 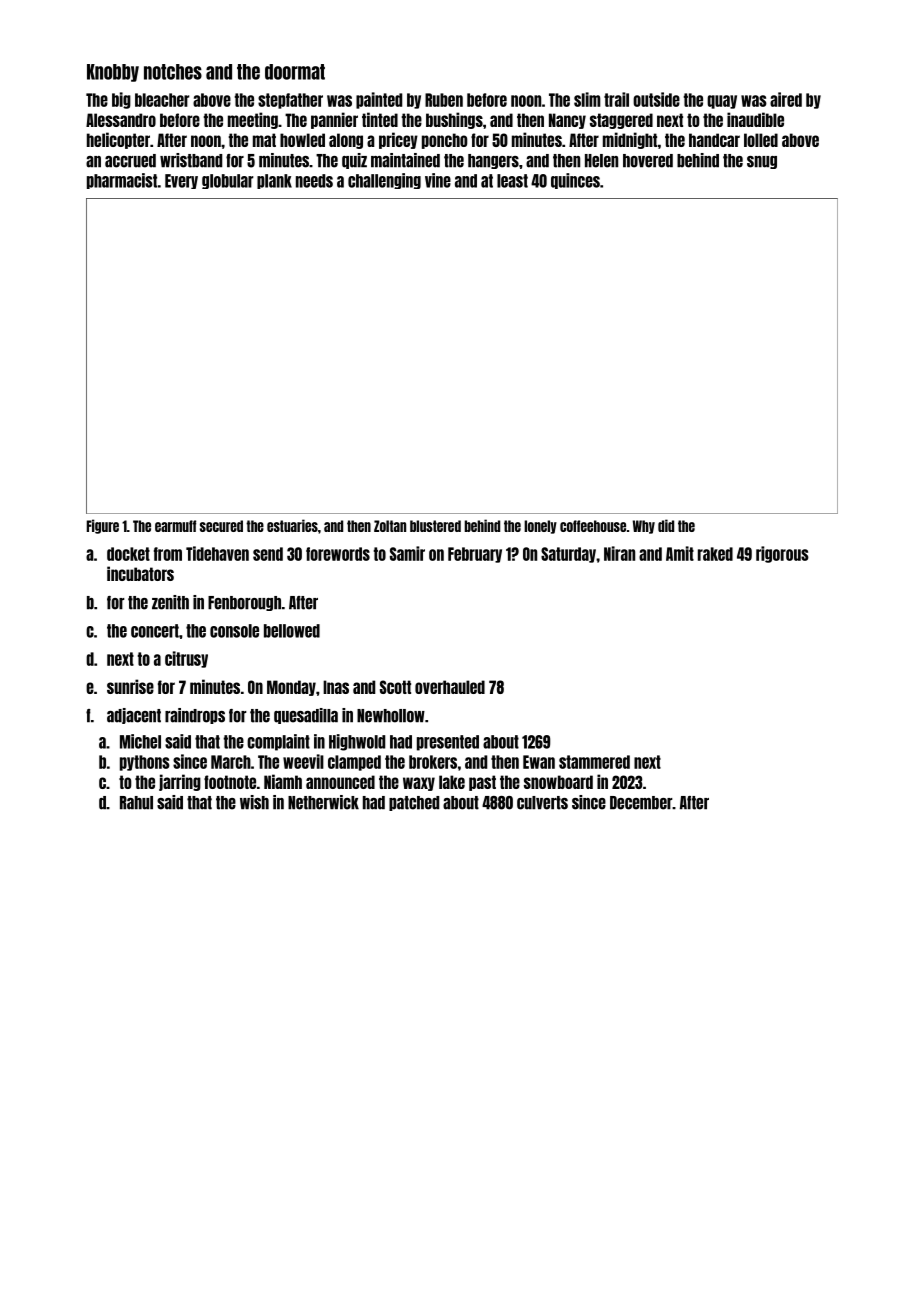 What do you see at coordinates (136, 803) in the screenshot?
I see `Rahul` at bounding box center [136, 803].
